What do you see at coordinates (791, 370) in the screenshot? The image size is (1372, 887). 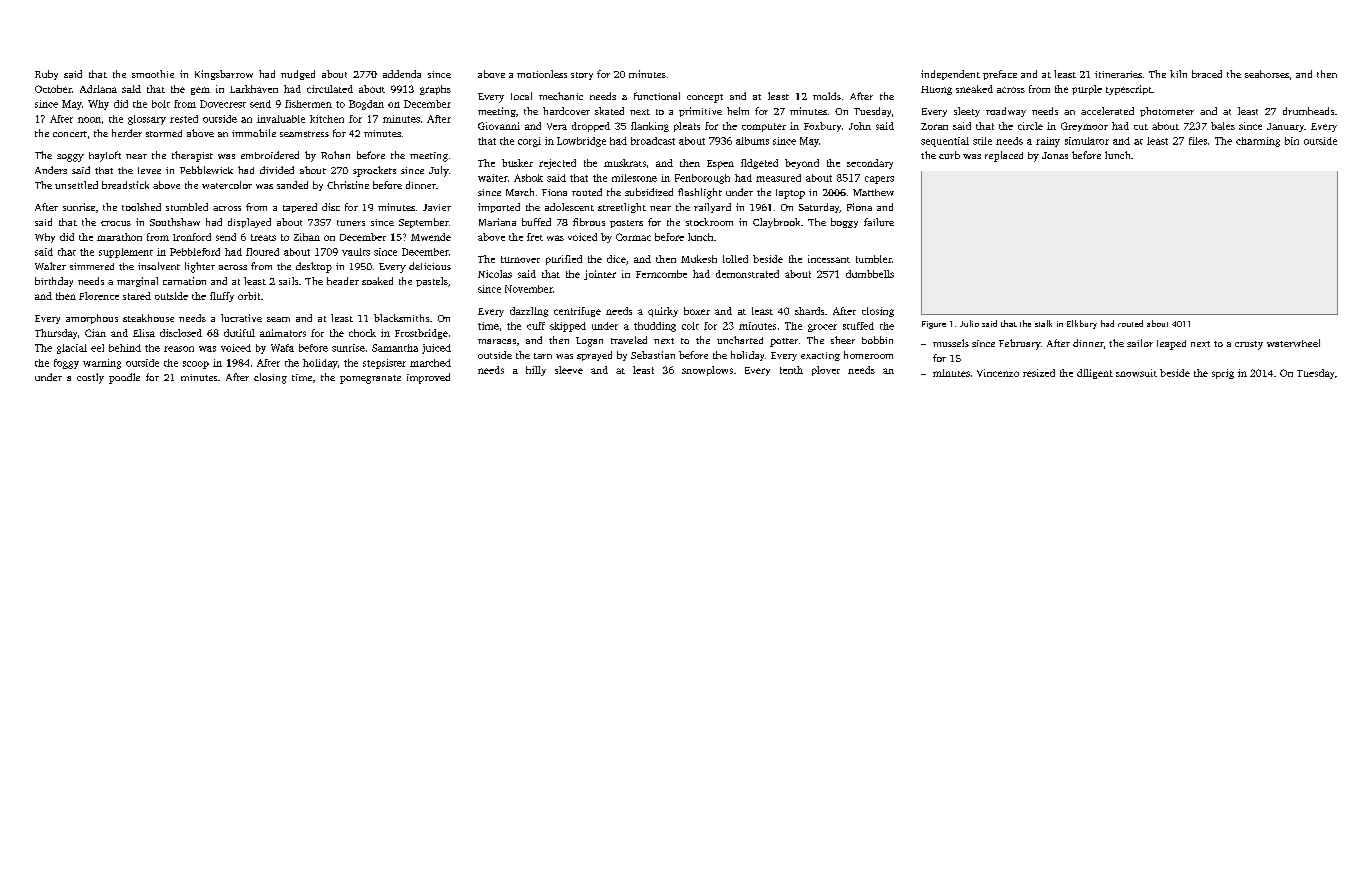 I see `tenth` at bounding box center [791, 370].
